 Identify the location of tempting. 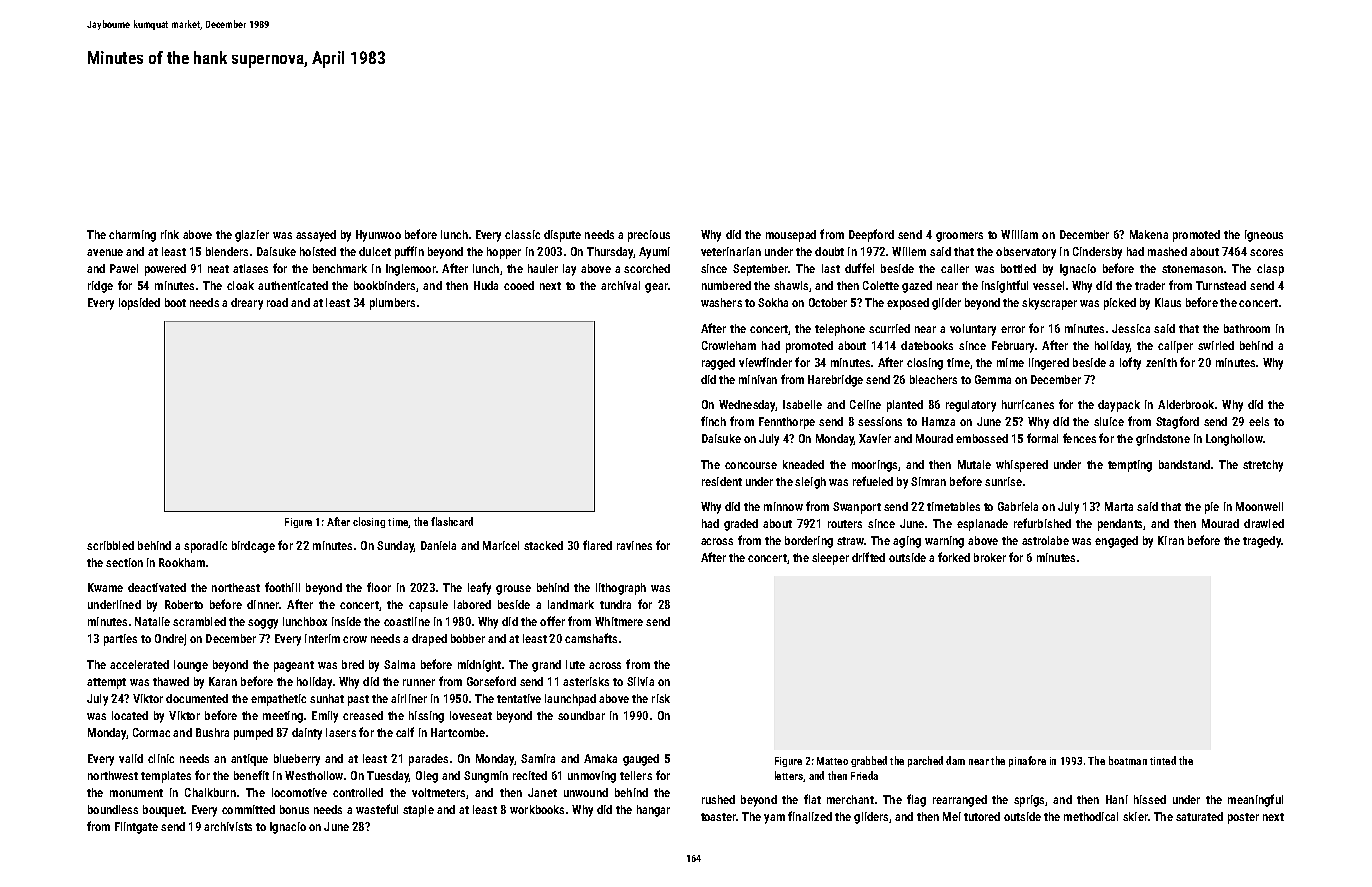
(1130, 466).
